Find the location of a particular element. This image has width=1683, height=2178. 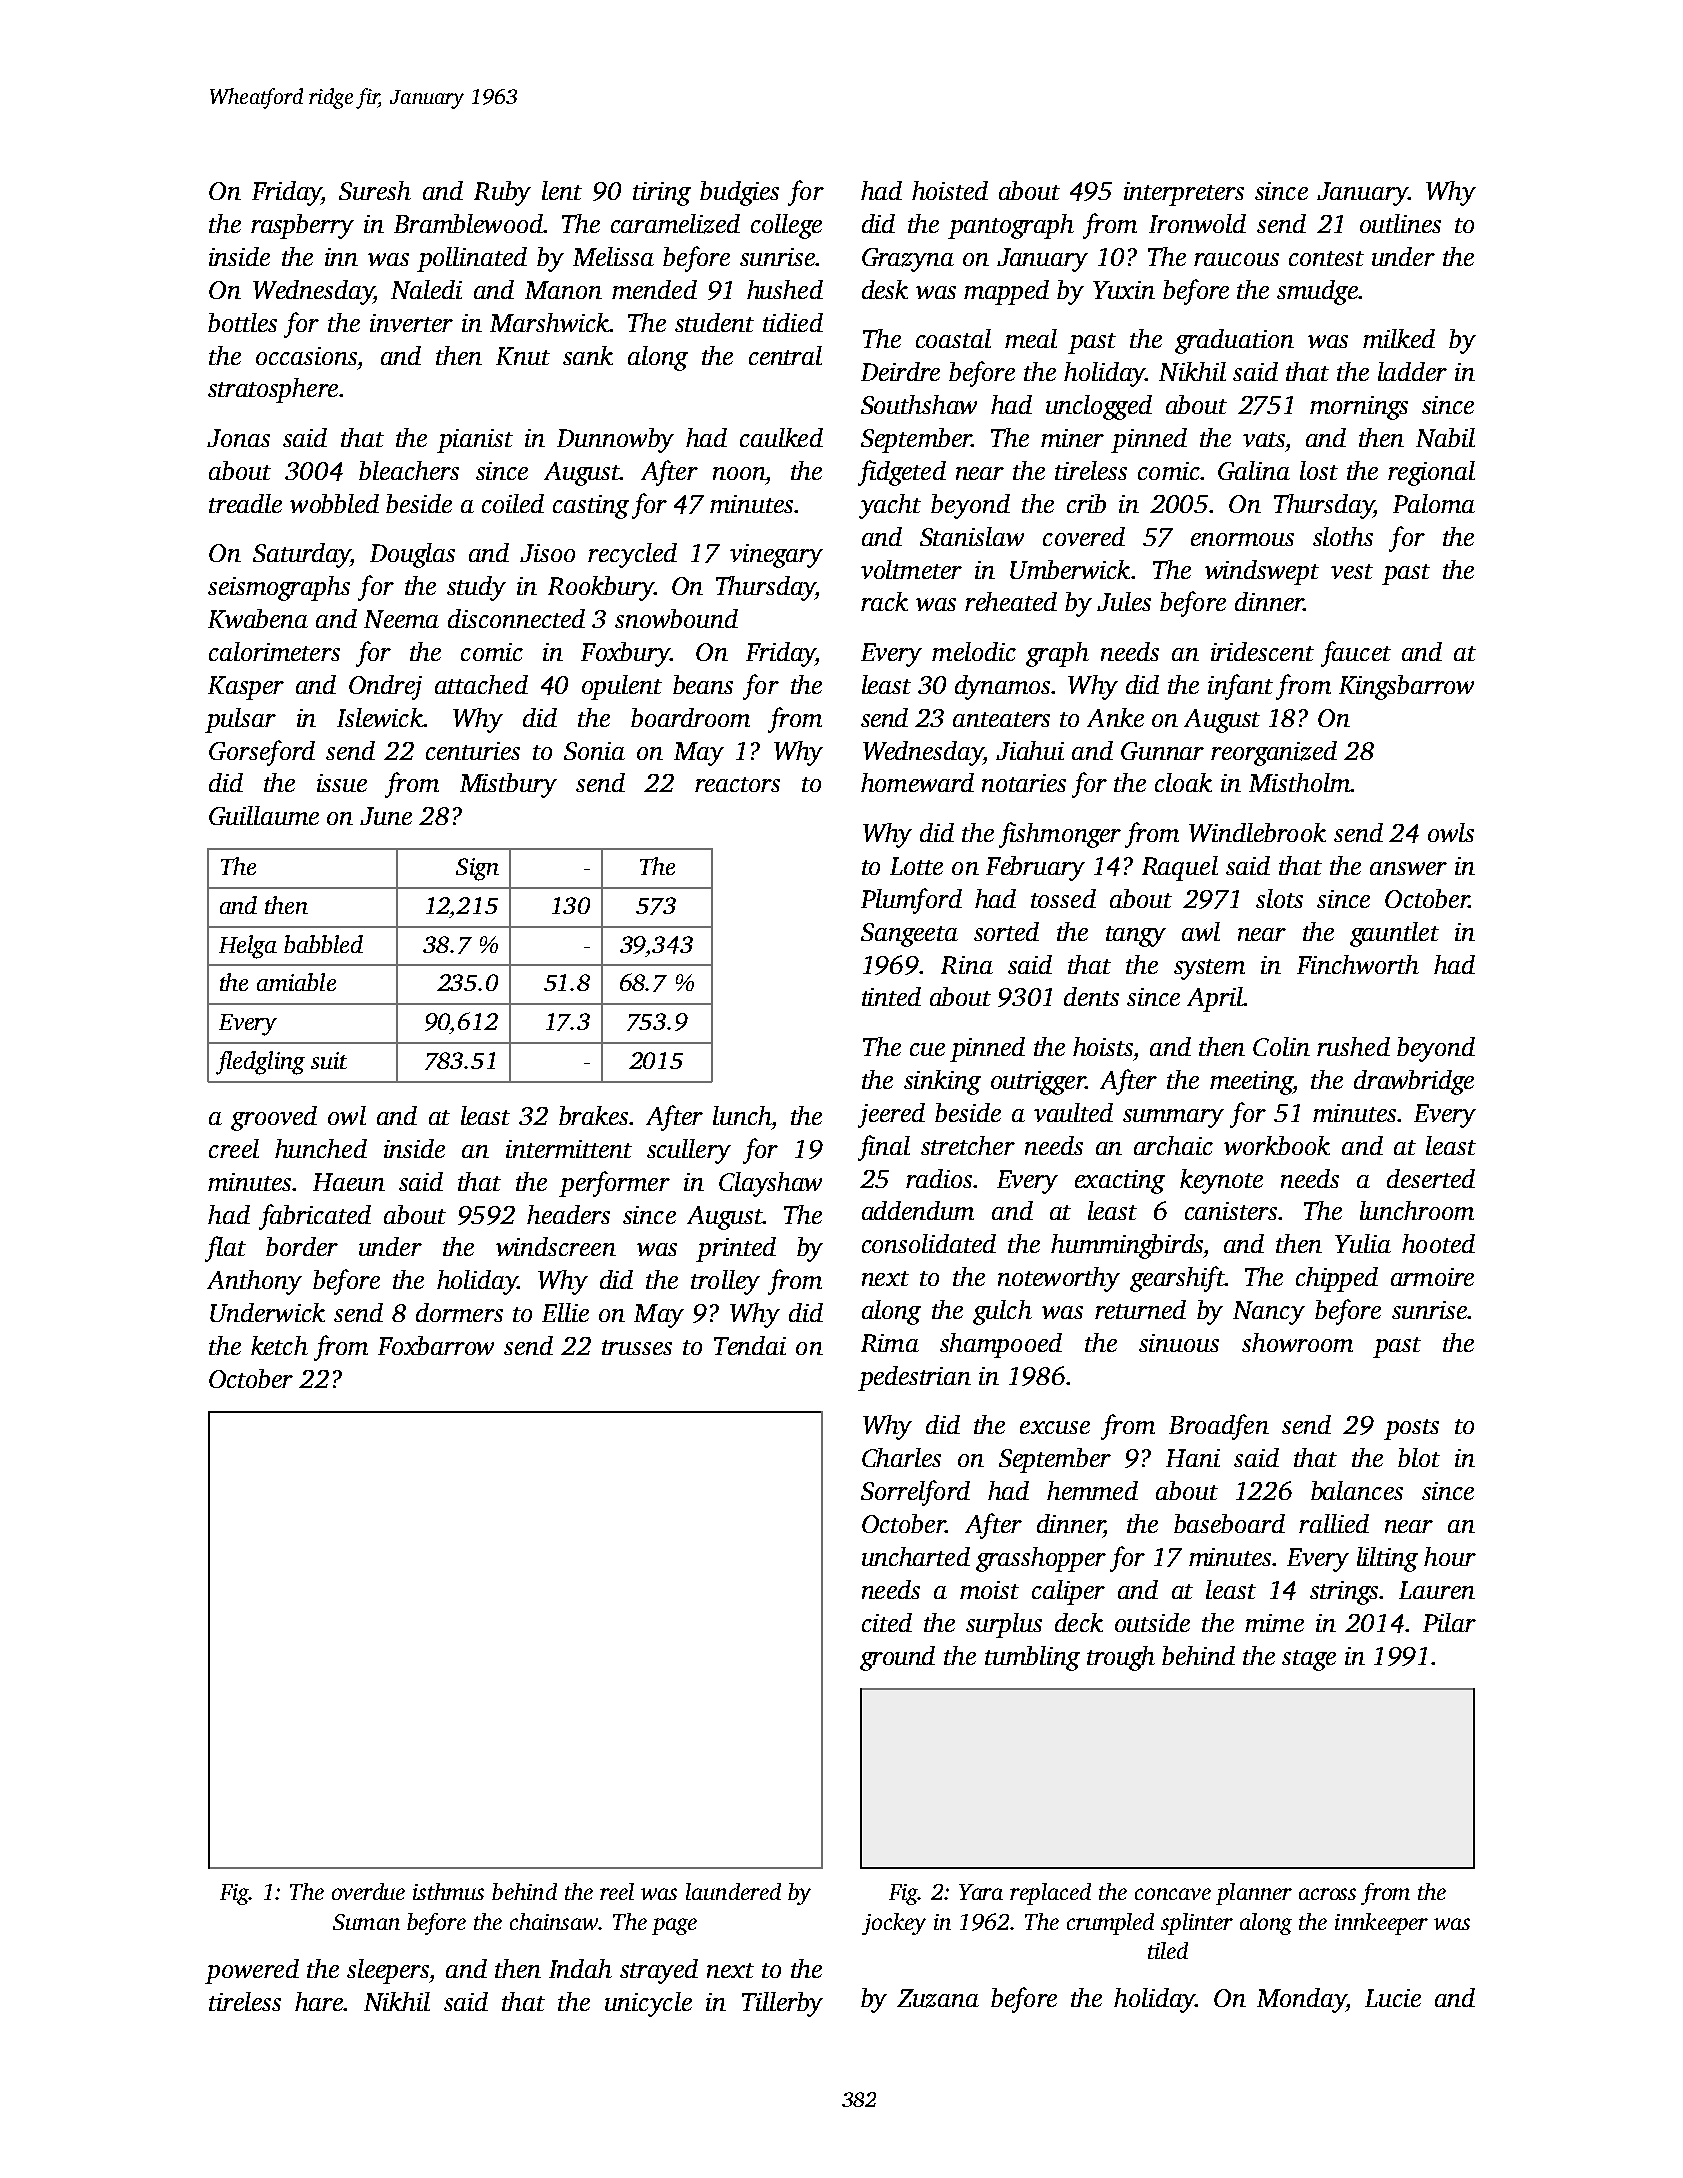

college is located at coordinates (786, 226).
